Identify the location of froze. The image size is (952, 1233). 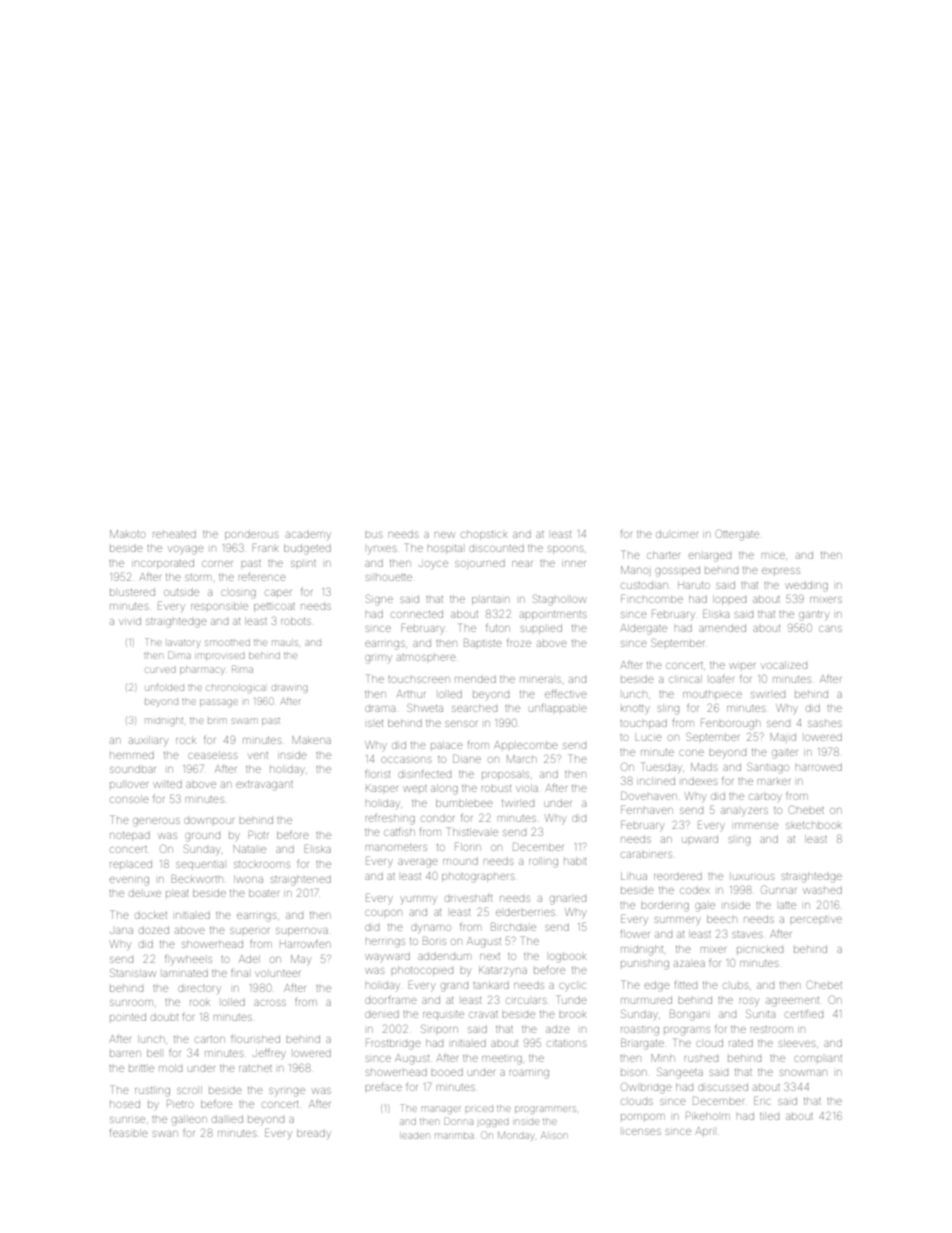
(519, 642).
